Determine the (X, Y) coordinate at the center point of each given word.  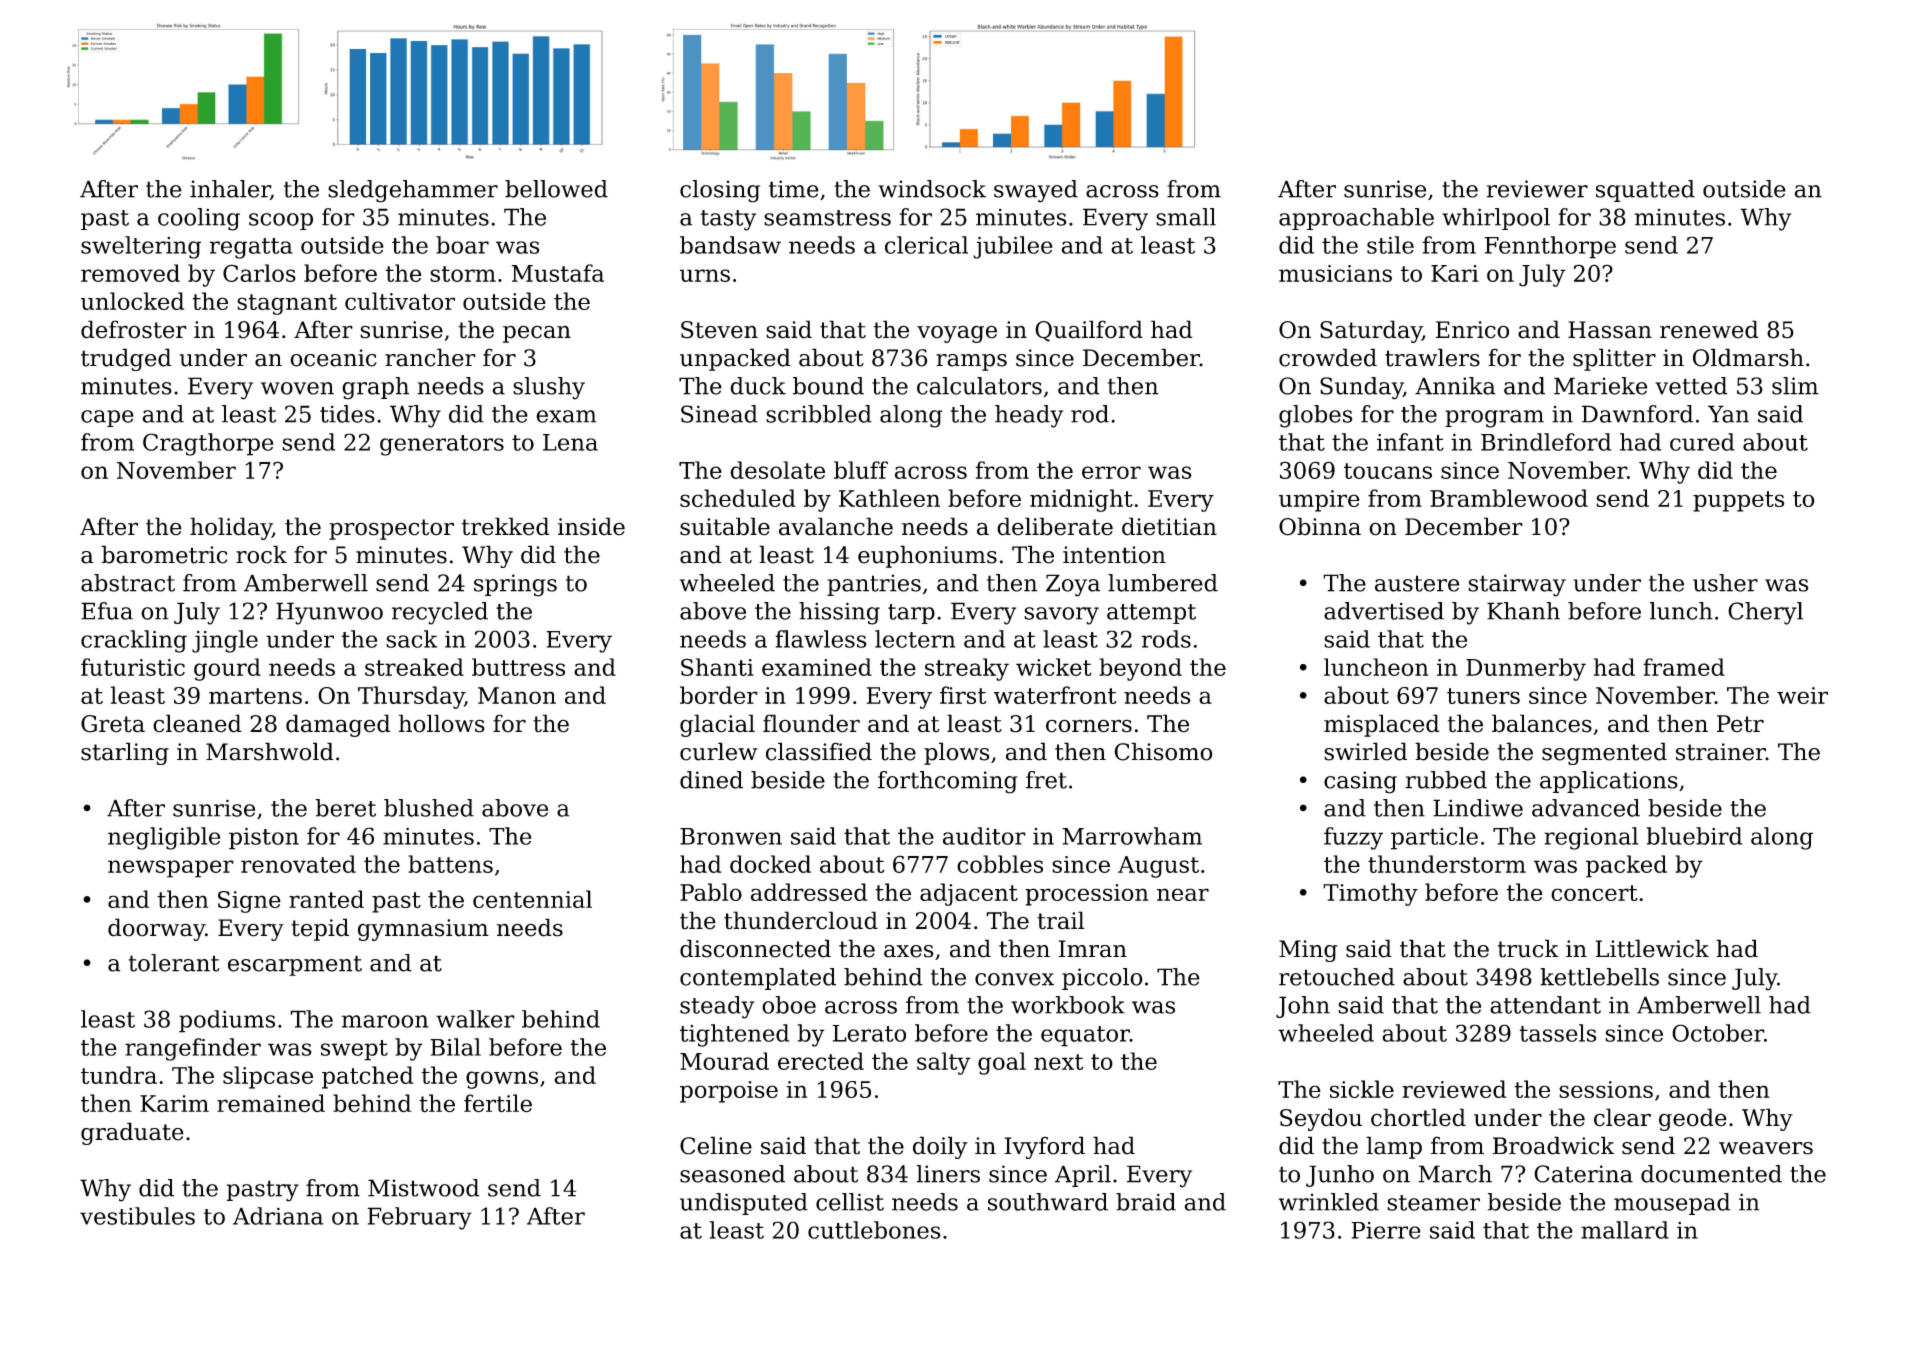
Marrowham (1132, 836)
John (1303, 1007)
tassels (1557, 1033)
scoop (281, 221)
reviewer (1537, 189)
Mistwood (423, 1188)
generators (442, 445)
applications (1609, 782)
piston (264, 838)
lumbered (1163, 583)
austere (1417, 583)
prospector (391, 529)
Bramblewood (1509, 498)
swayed (1036, 191)
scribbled (819, 414)
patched (367, 1077)
